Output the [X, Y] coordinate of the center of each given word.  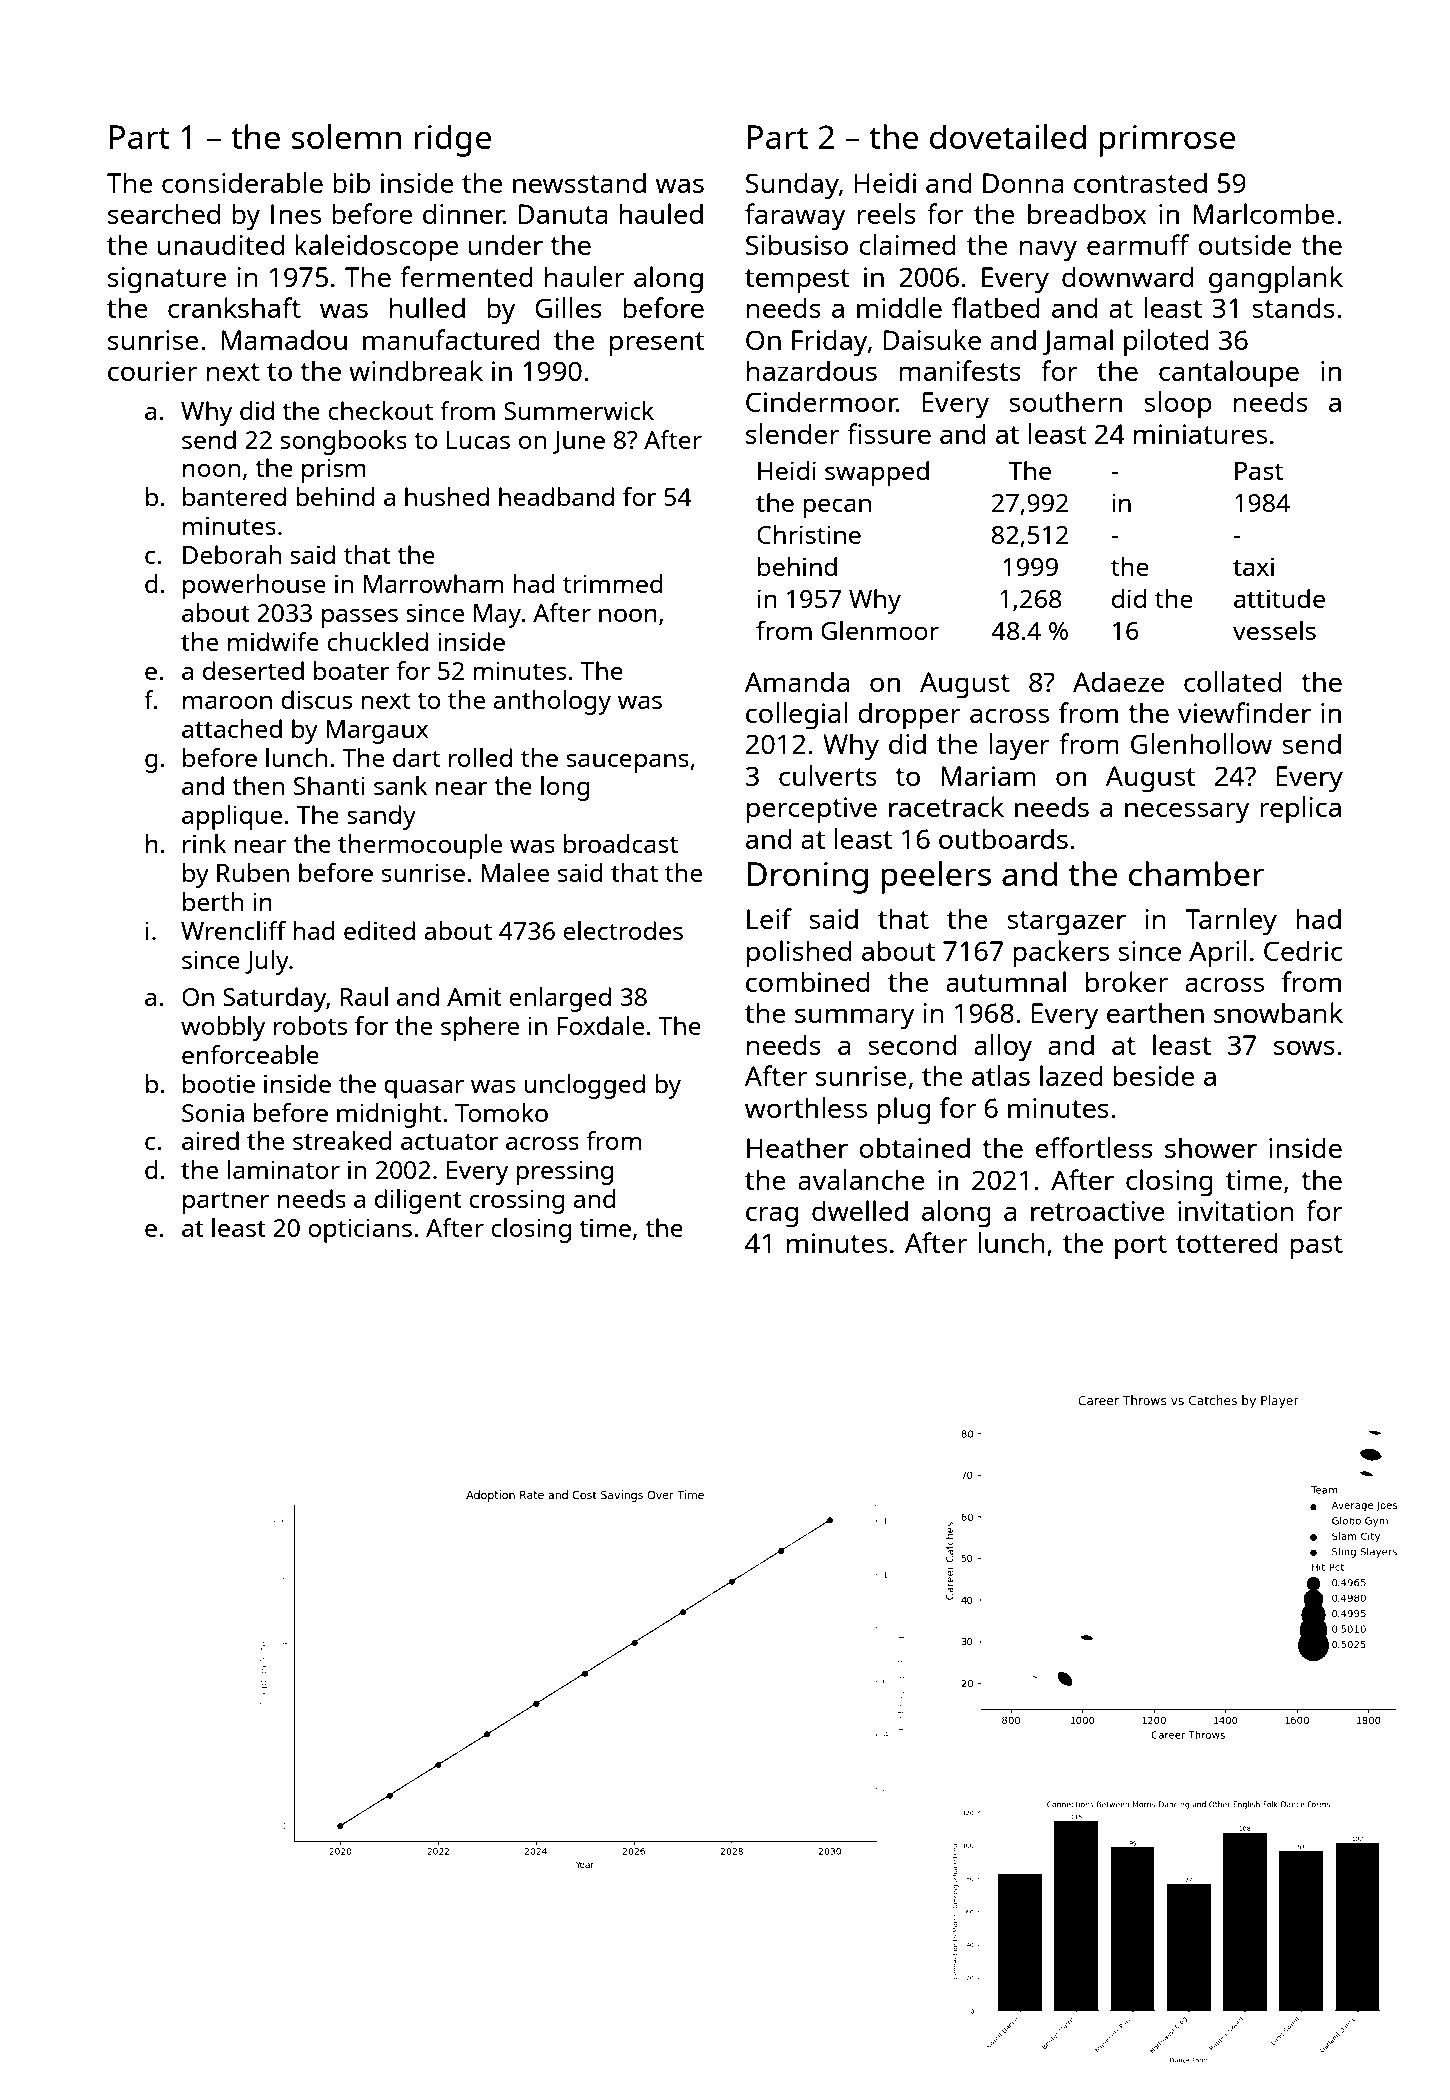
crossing [517, 1202]
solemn [346, 136]
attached [232, 728]
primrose [1167, 141]
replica [1300, 810]
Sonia [213, 1113]
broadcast [621, 843]
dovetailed [1008, 136]
